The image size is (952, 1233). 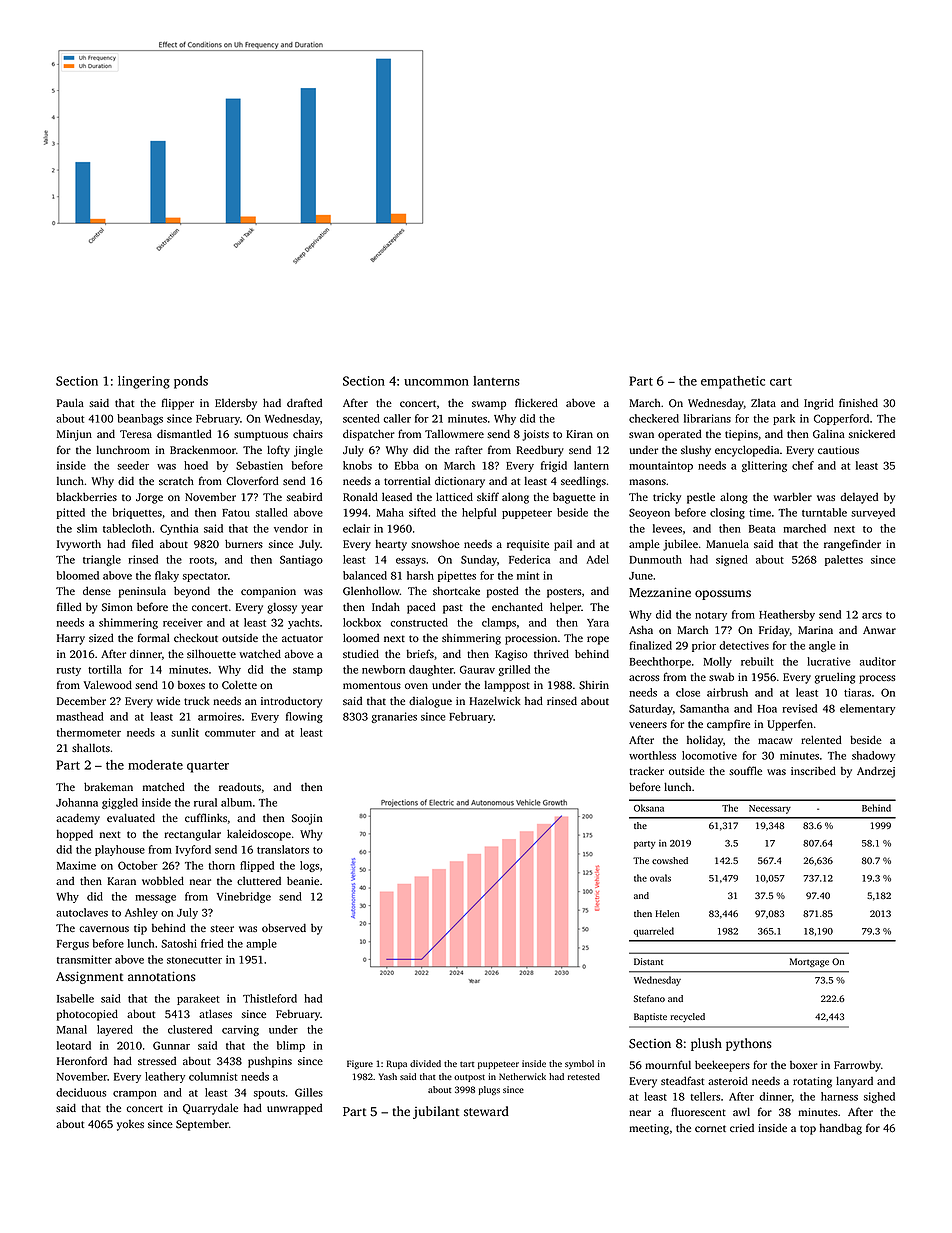 I want to click on unwrapped, so click(x=294, y=1109).
